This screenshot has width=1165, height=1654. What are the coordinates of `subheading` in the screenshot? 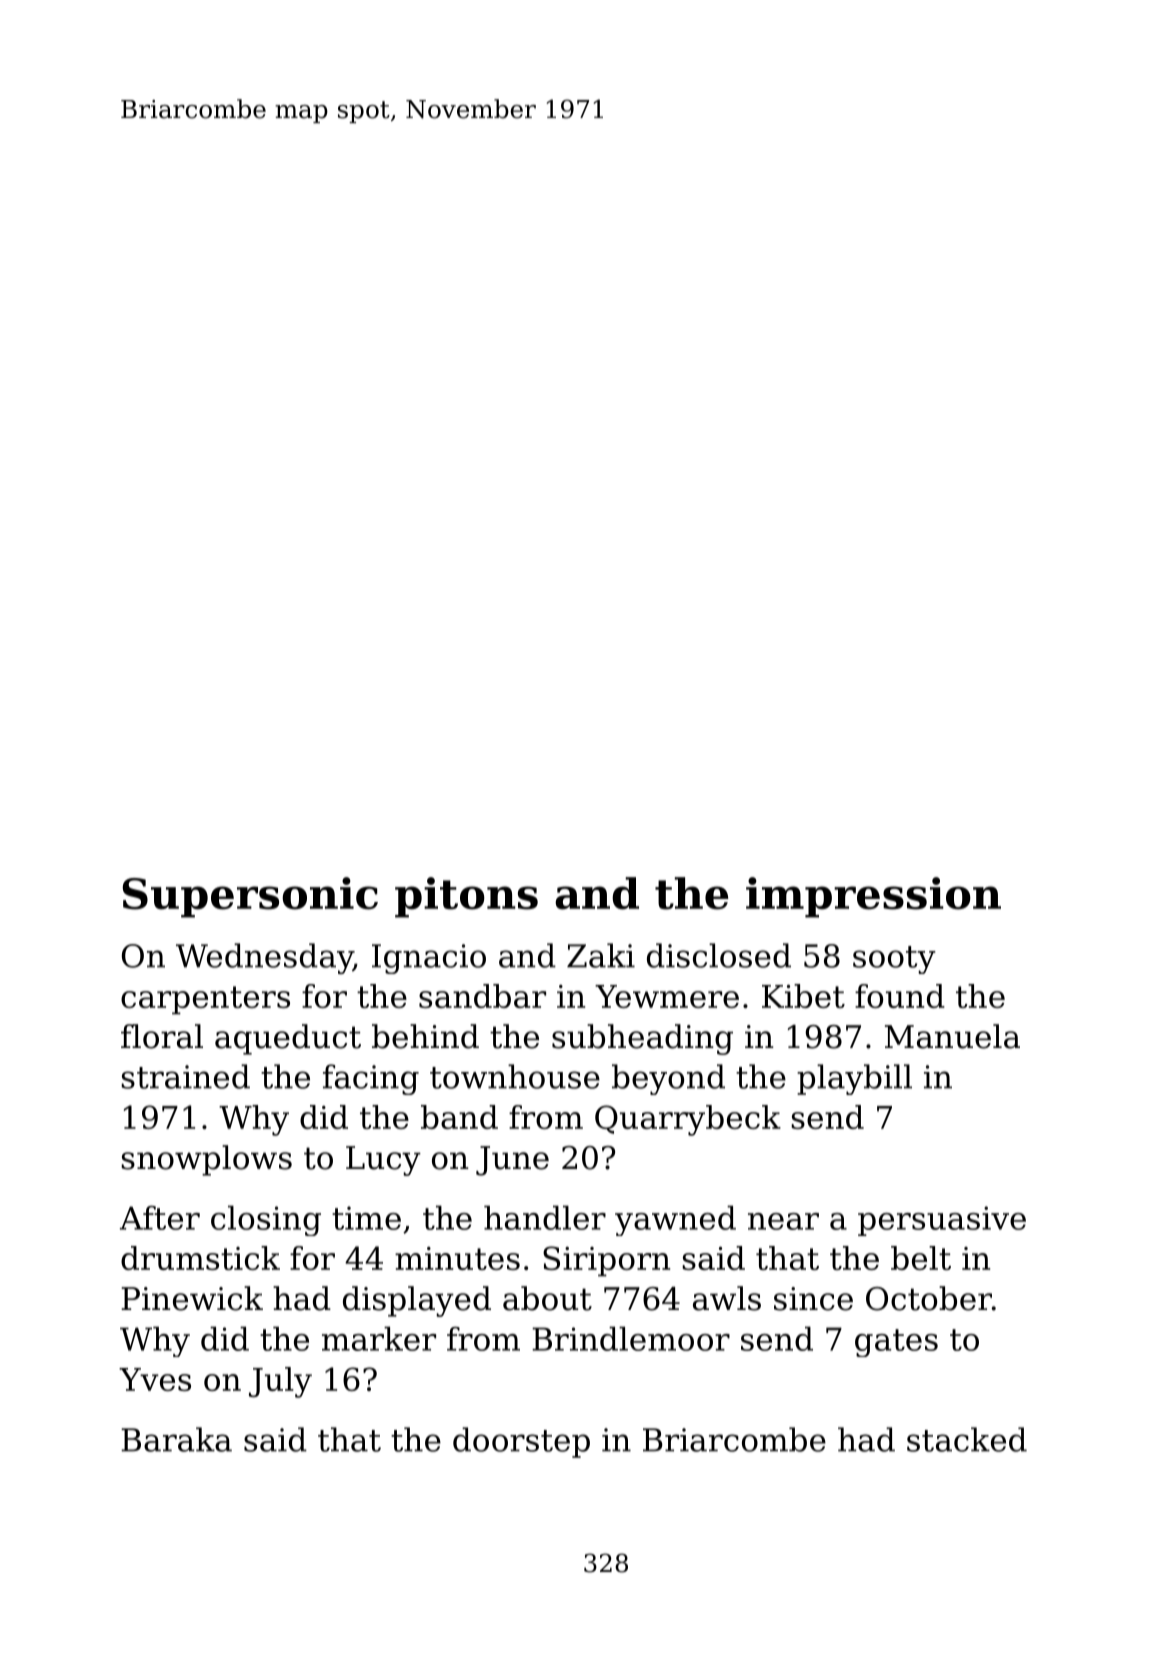 It's located at (642, 1039).
